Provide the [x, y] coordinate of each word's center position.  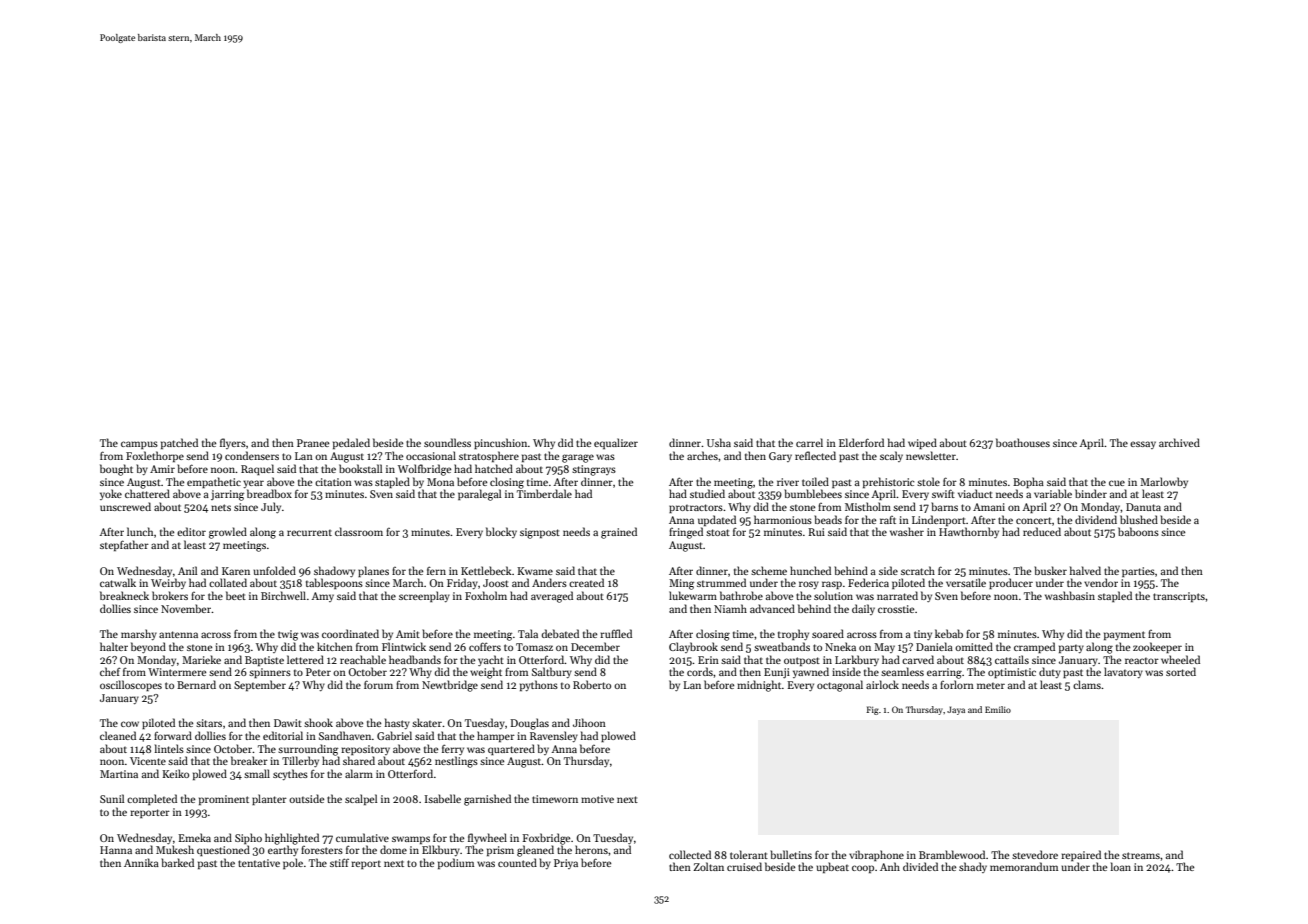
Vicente [148, 761]
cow [130, 724]
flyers [233, 443]
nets [221, 507]
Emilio [998, 709]
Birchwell [283, 595]
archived [1179, 442]
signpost [540, 533]
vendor [1101, 582]
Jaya [956, 710]
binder [1091, 493]
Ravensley [554, 736]
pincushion [500, 443]
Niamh [730, 608]
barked [177, 862]
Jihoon [589, 722]
